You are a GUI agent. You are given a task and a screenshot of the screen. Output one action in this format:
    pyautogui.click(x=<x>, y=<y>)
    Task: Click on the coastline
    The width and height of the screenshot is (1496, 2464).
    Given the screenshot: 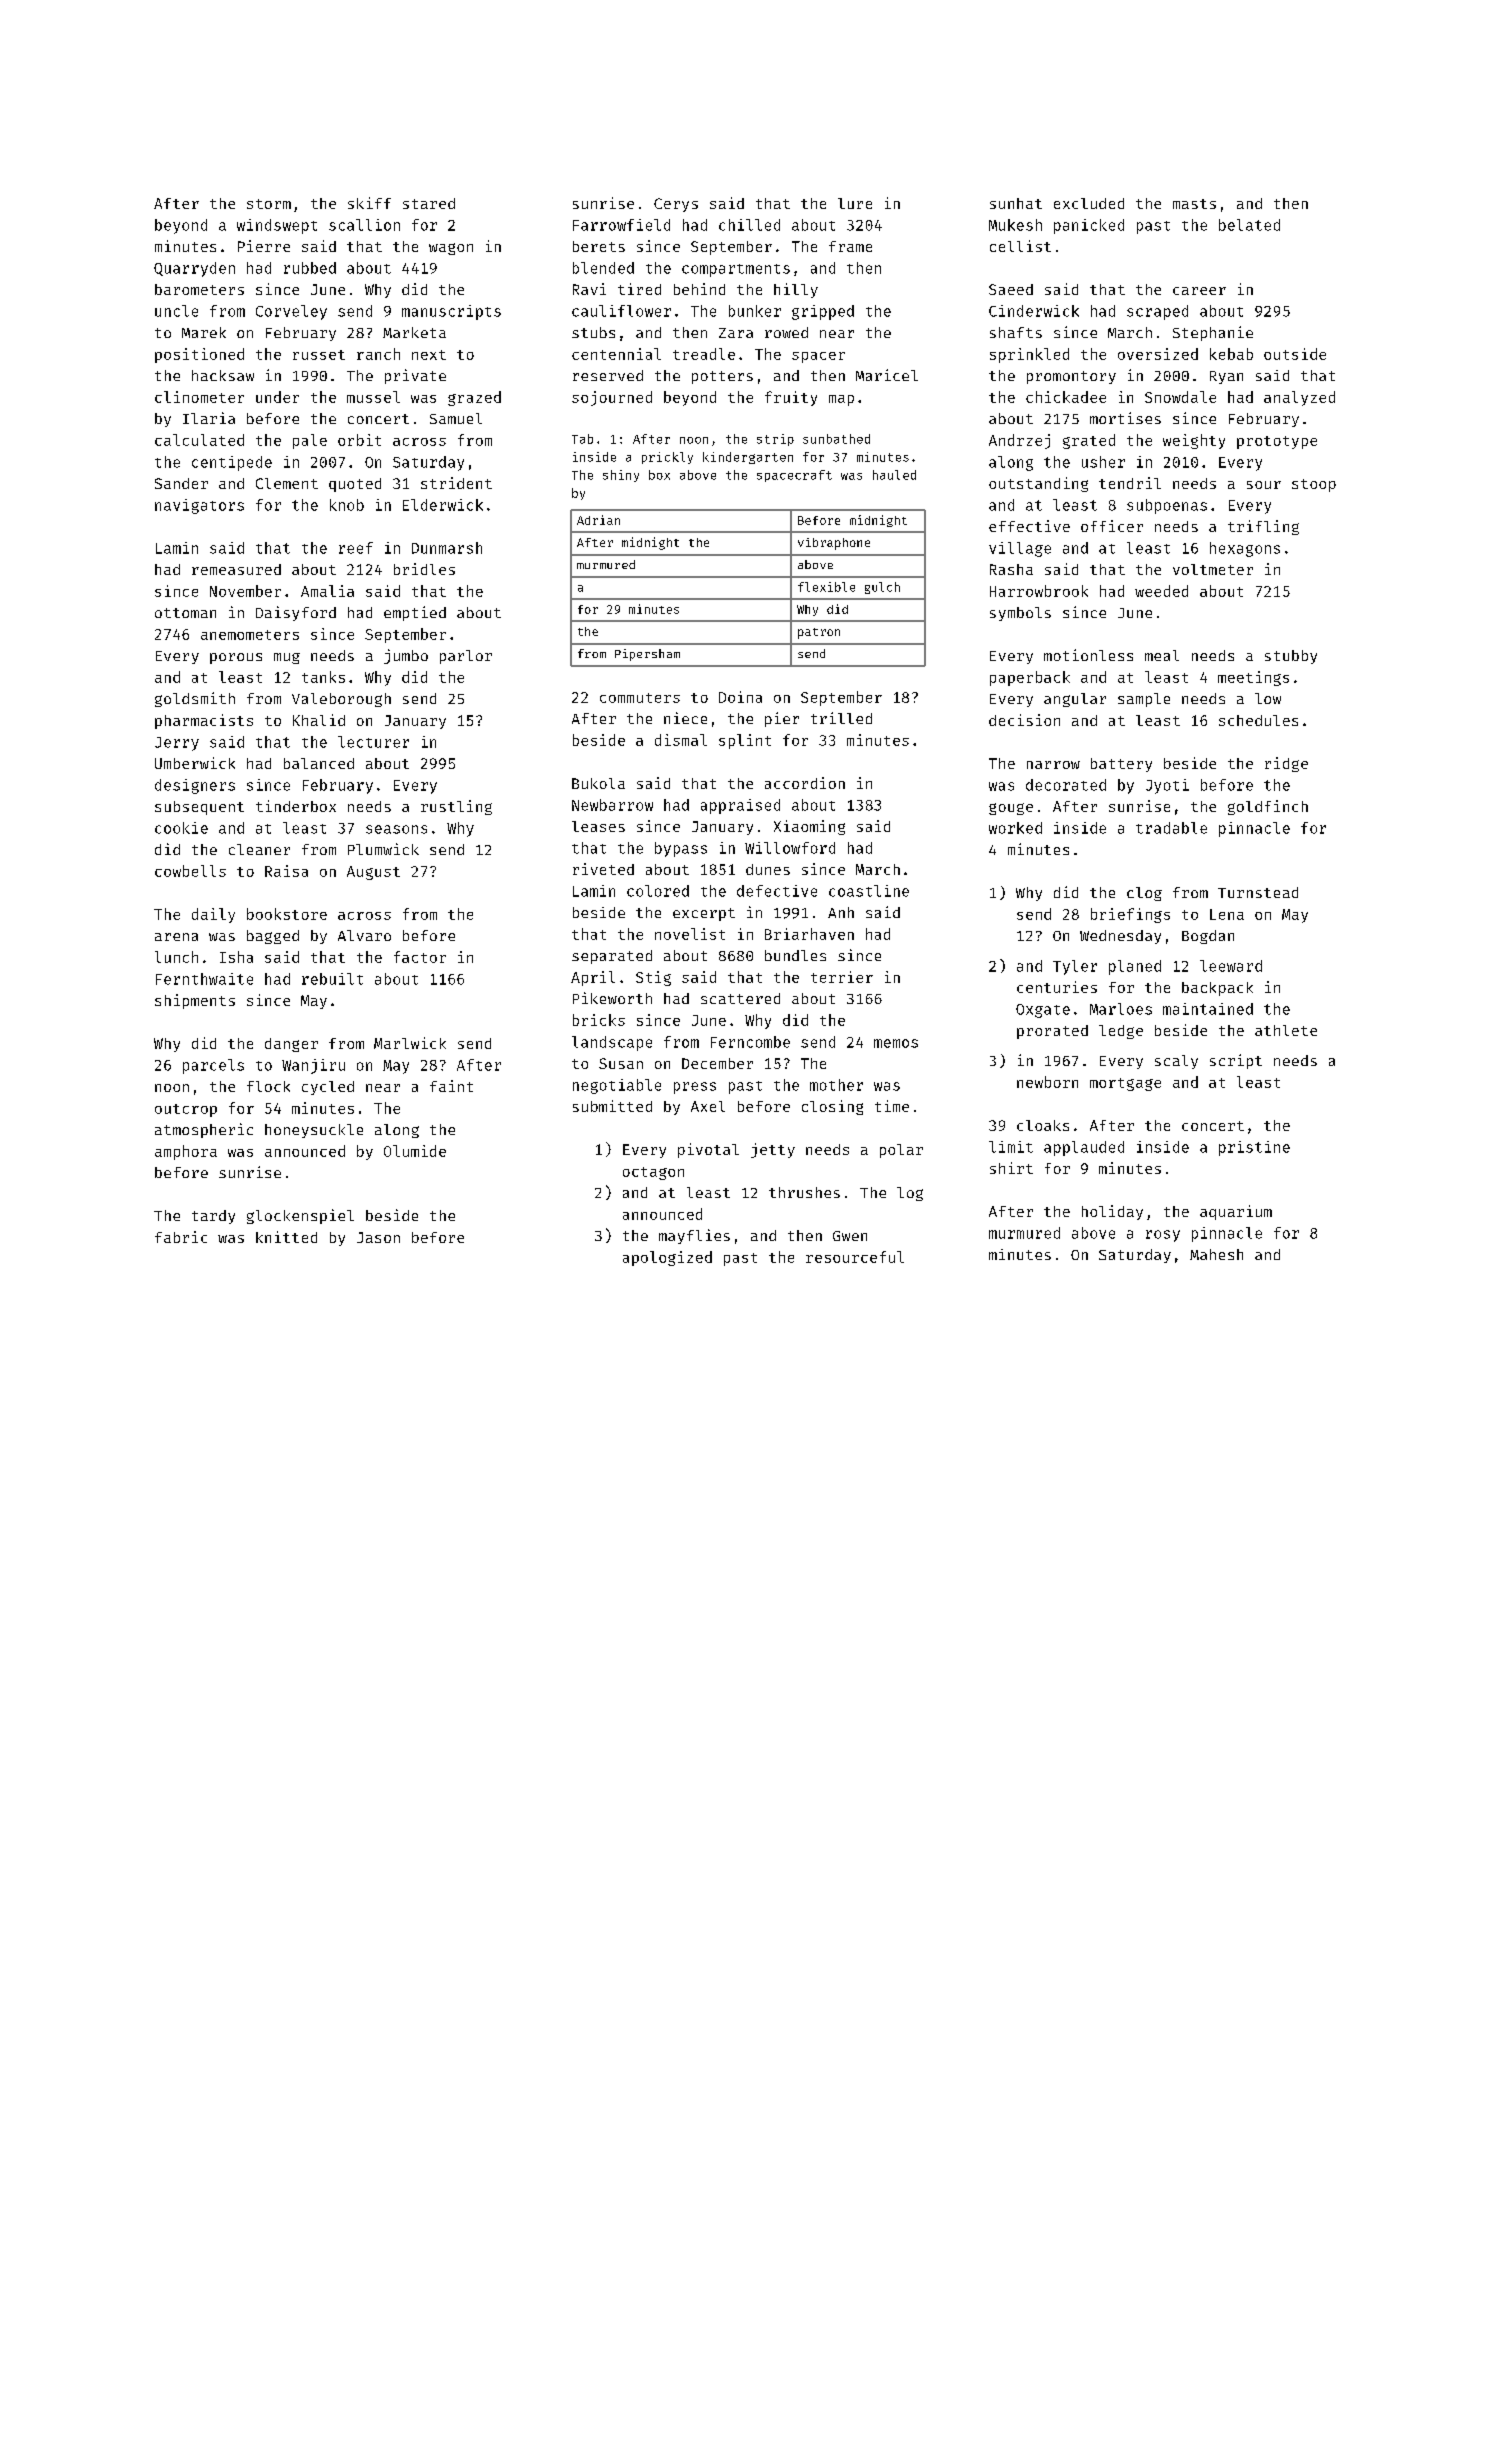 What is the action you would take?
    pyautogui.click(x=869, y=891)
